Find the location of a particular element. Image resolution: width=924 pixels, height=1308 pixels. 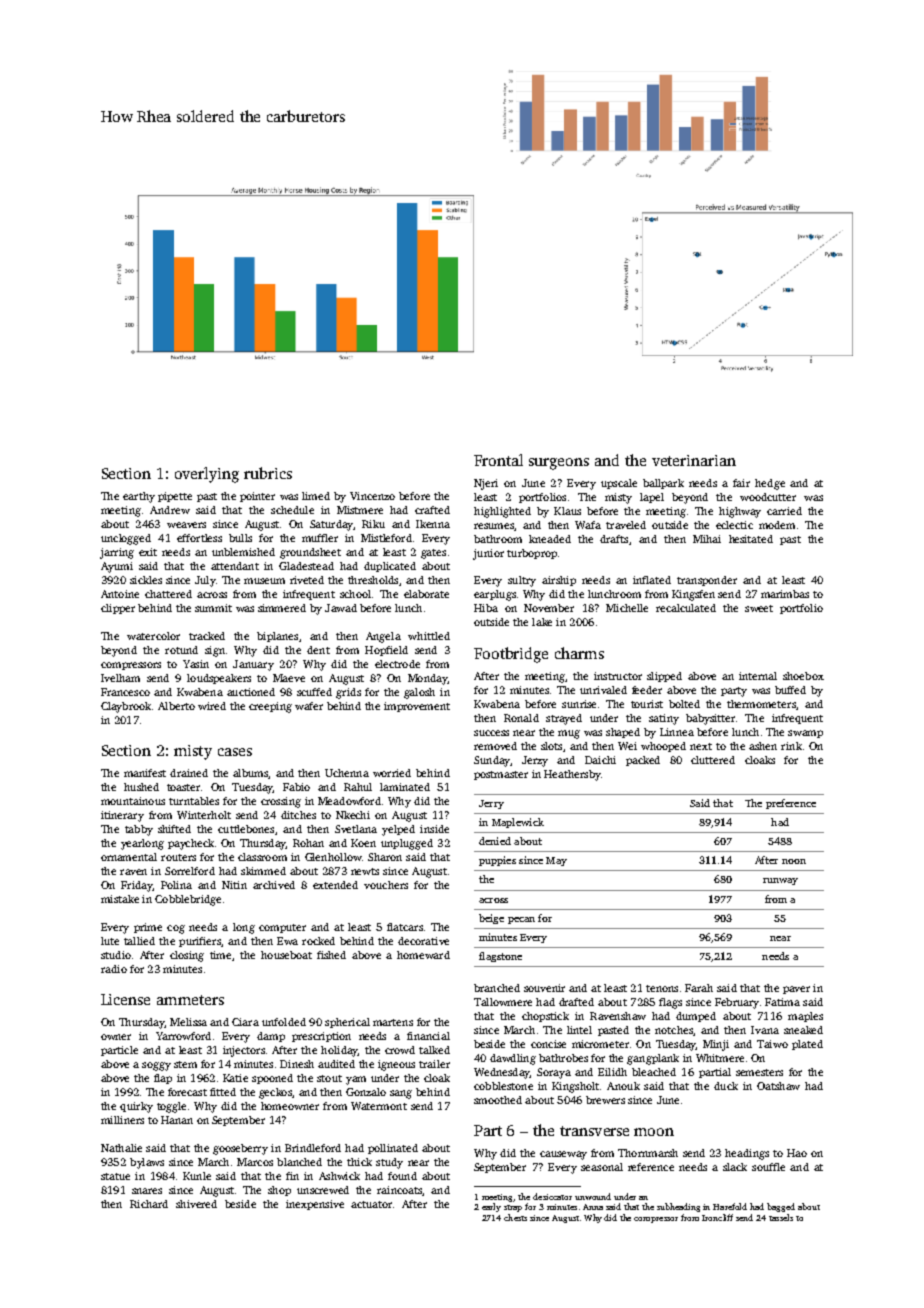

sang is located at coordinates (401, 1094).
